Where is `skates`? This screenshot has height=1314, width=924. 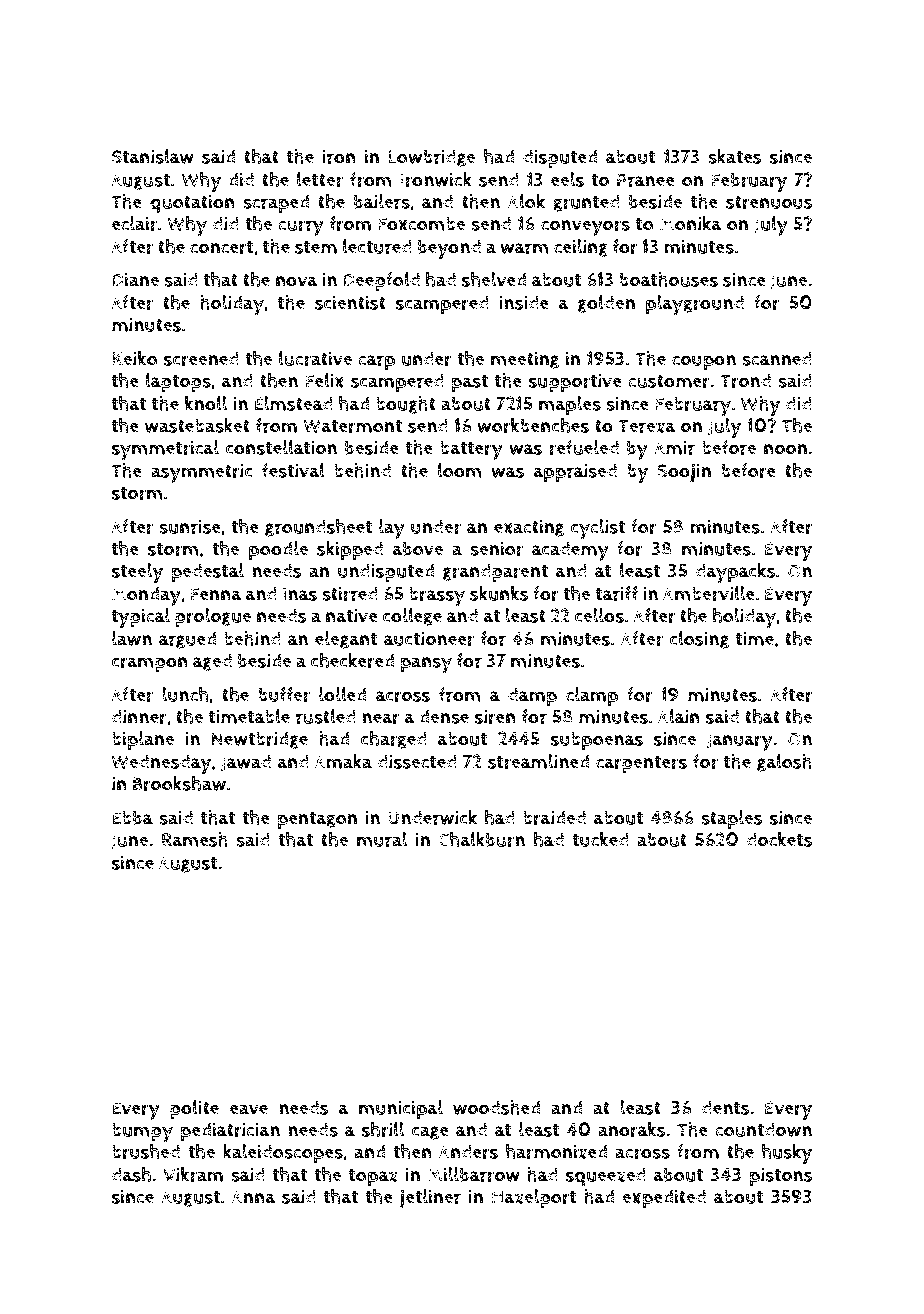 skates is located at coordinates (735, 156).
